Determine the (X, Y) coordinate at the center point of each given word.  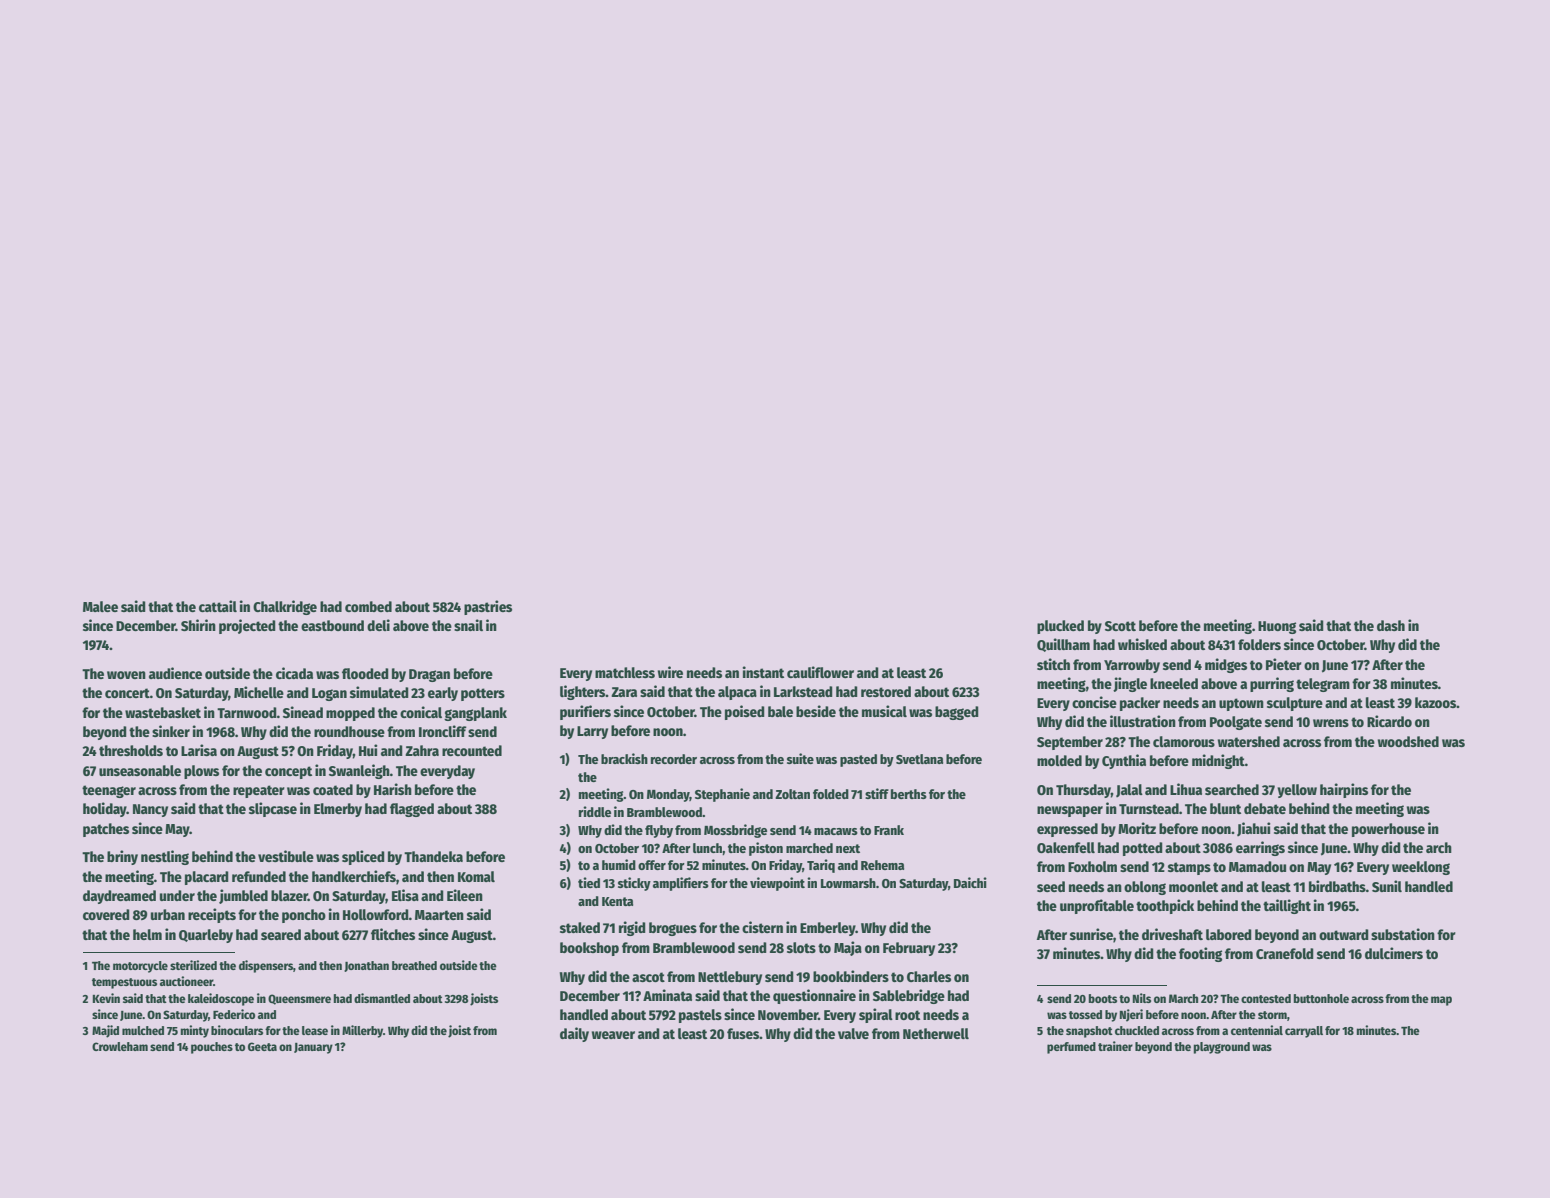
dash (1391, 625)
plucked (1060, 627)
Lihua (1186, 789)
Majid (105, 1031)
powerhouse (1388, 830)
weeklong (1421, 868)
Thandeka (433, 856)
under (177, 895)
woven (126, 675)
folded (831, 794)
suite (800, 758)
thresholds (131, 750)
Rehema (882, 865)
